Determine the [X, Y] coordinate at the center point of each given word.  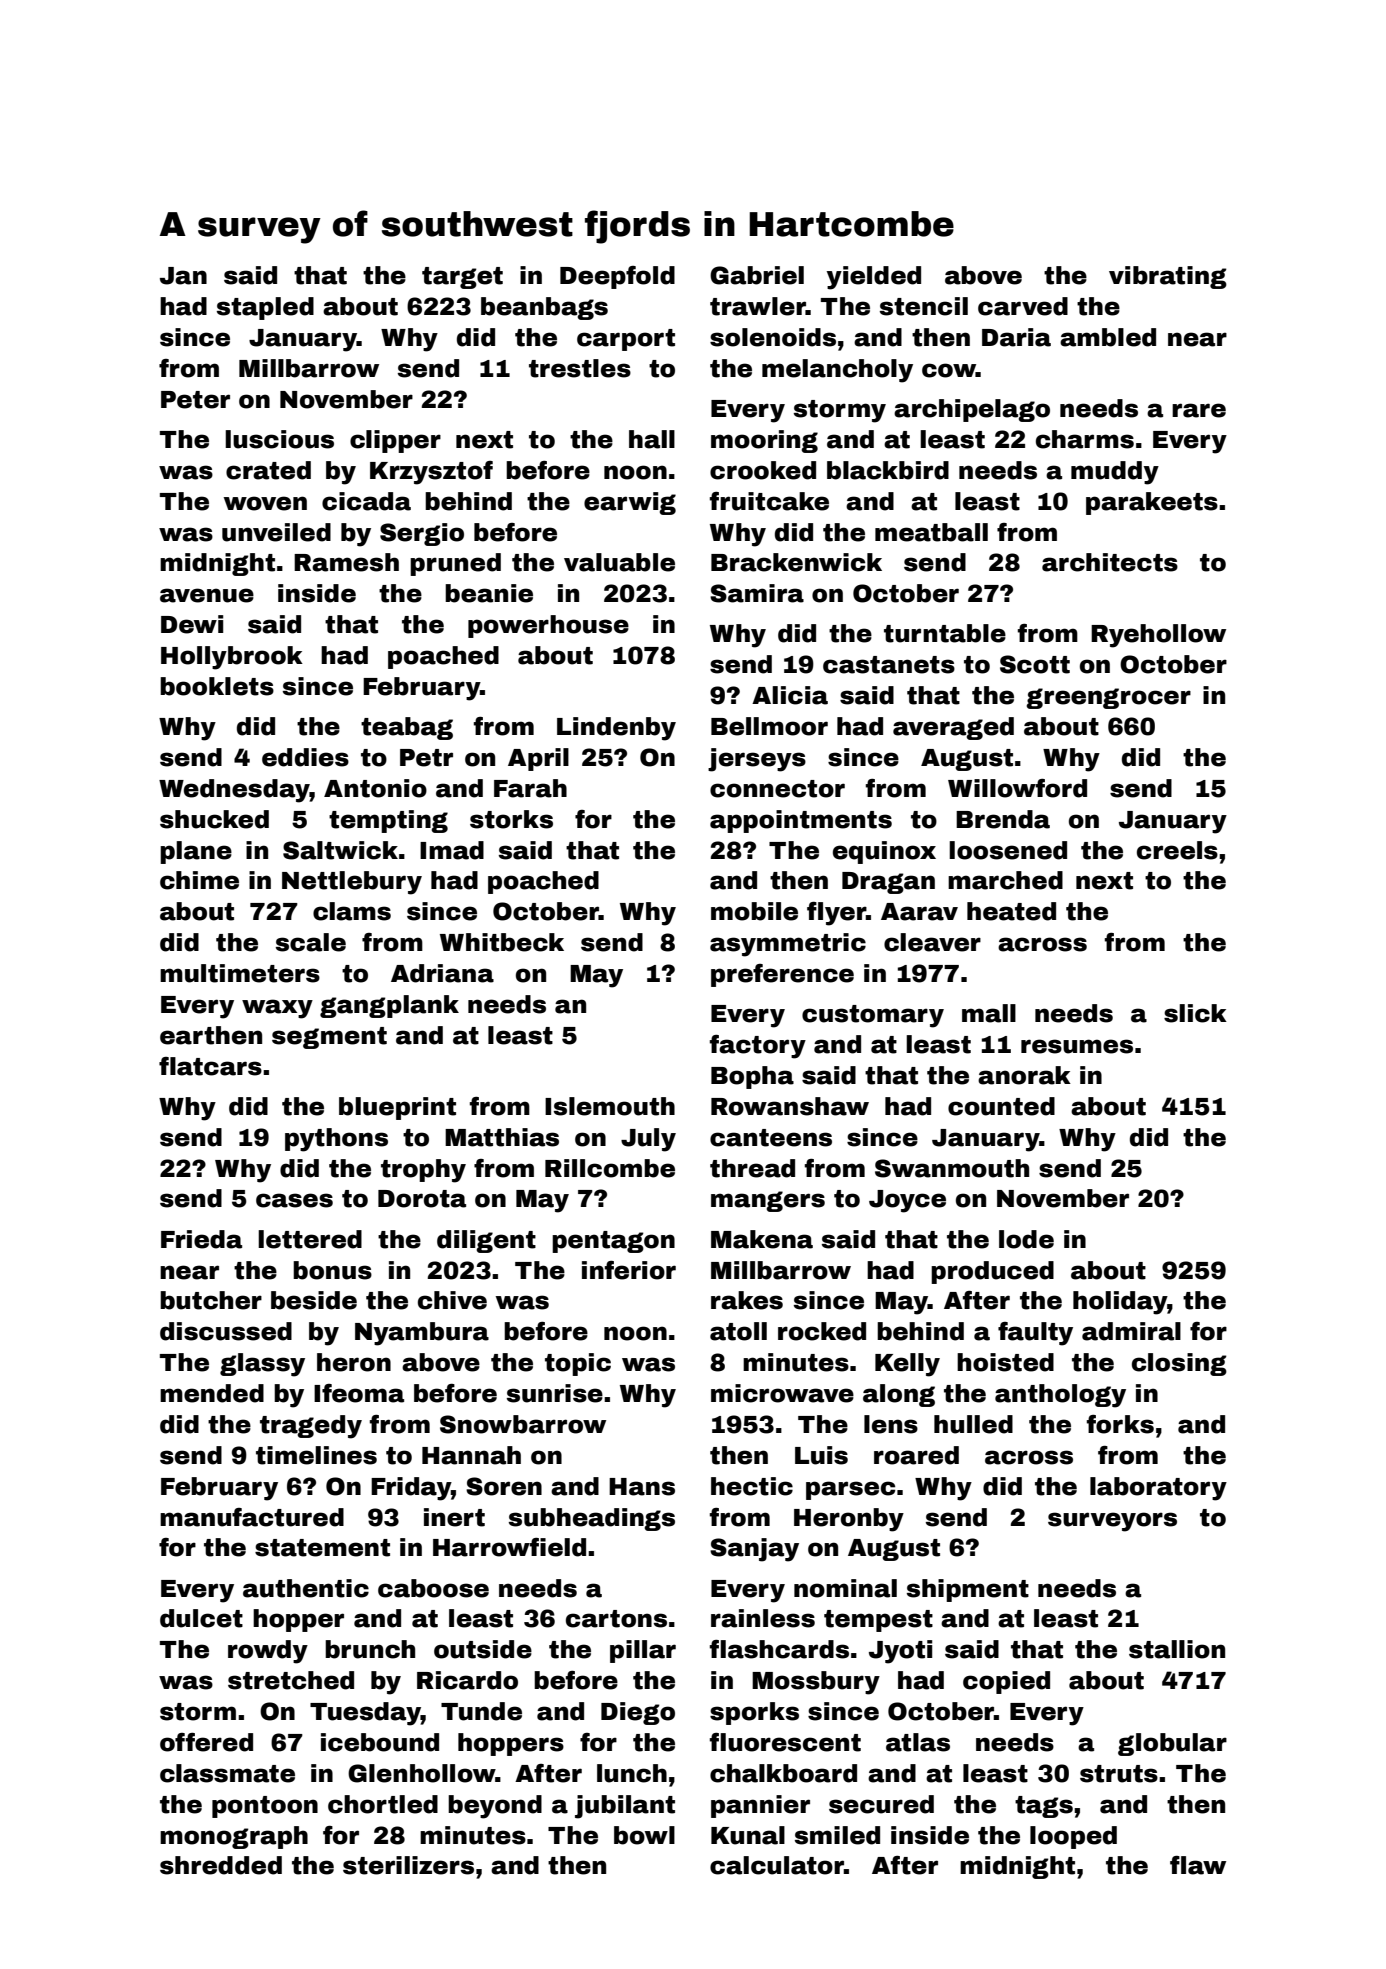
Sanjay [754, 1550]
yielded [874, 278]
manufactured [252, 1517]
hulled [973, 1424]
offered [206, 1742]
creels [1177, 850]
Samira [757, 593]
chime [199, 880]
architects [1110, 562]
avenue [207, 595]
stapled [265, 308]
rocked [822, 1331]
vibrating [1168, 277]
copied [1006, 1682]
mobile [754, 911]
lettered [310, 1239]
